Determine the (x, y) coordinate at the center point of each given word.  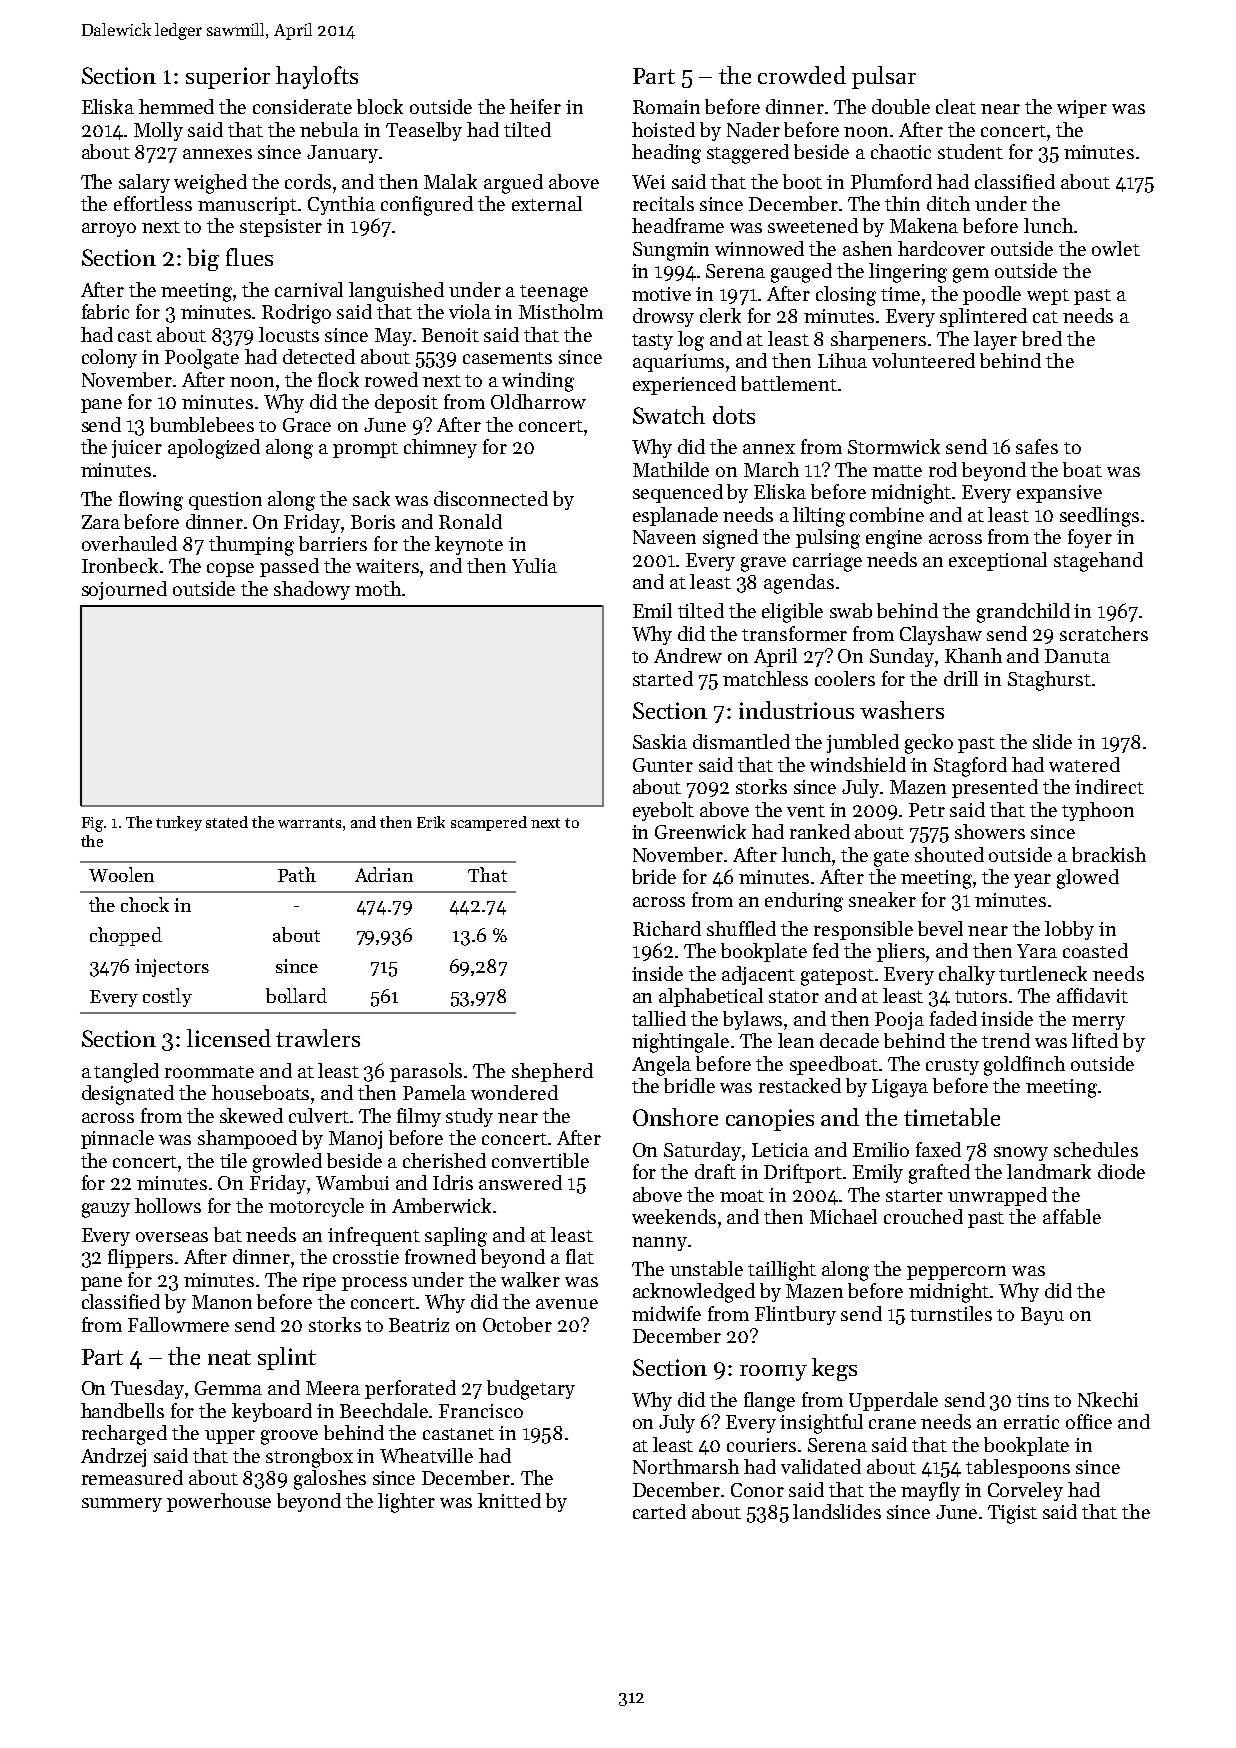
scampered (489, 823)
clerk (720, 315)
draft (715, 1171)
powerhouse (219, 1502)
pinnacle (117, 1139)
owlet (1116, 248)
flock (338, 379)
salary (144, 183)
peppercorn (956, 1273)
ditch (948, 203)
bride (654, 876)
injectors (172, 968)
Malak (450, 181)
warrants (309, 823)
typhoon (1098, 811)
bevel (940, 928)
